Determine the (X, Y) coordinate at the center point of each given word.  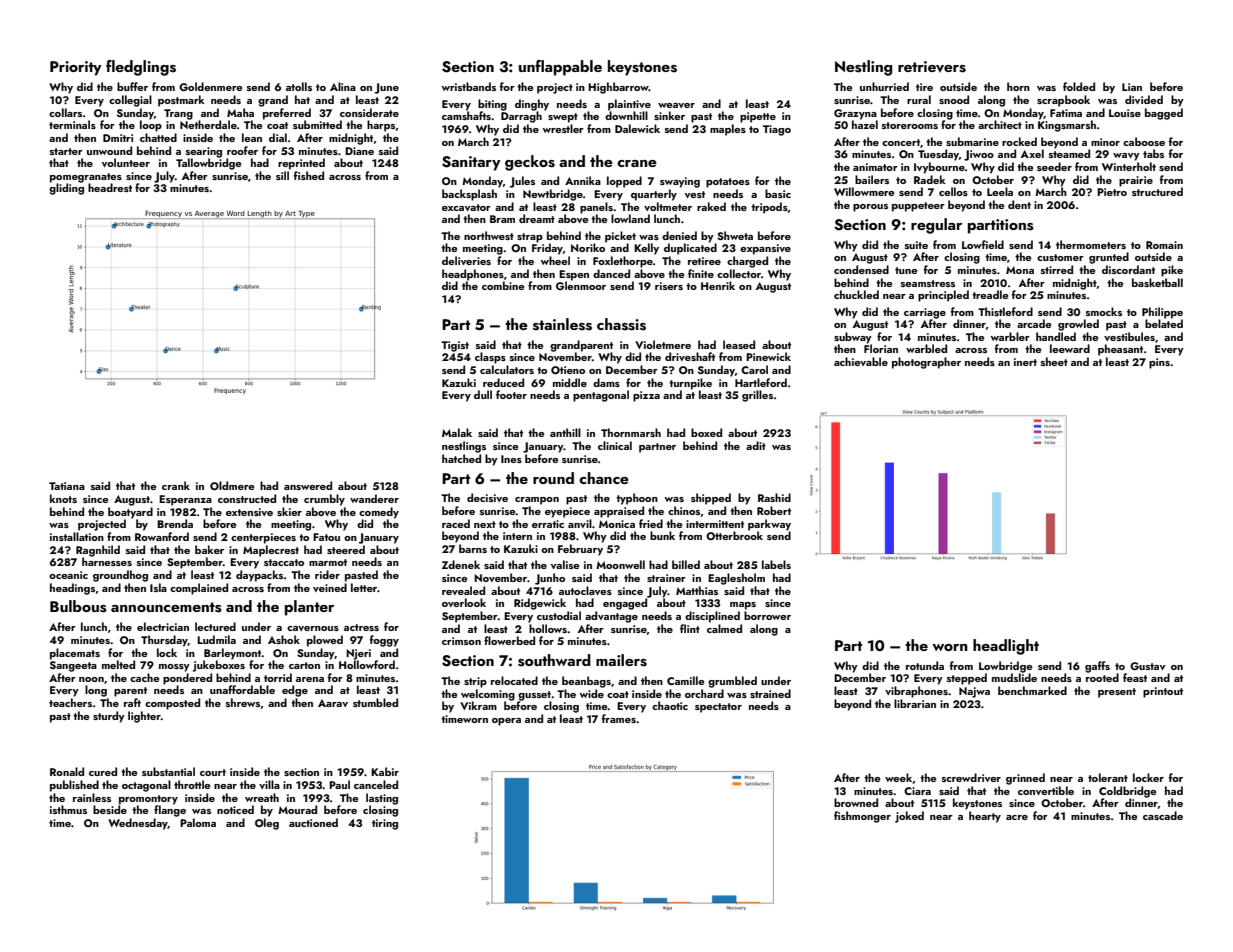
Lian (1132, 87)
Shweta (735, 235)
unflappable (560, 68)
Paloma (198, 822)
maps (743, 606)
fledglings (141, 68)
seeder (1054, 166)
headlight (1006, 647)
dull (483, 394)
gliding (66, 189)
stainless (562, 324)
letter (364, 587)
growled (1078, 325)
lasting (382, 799)
